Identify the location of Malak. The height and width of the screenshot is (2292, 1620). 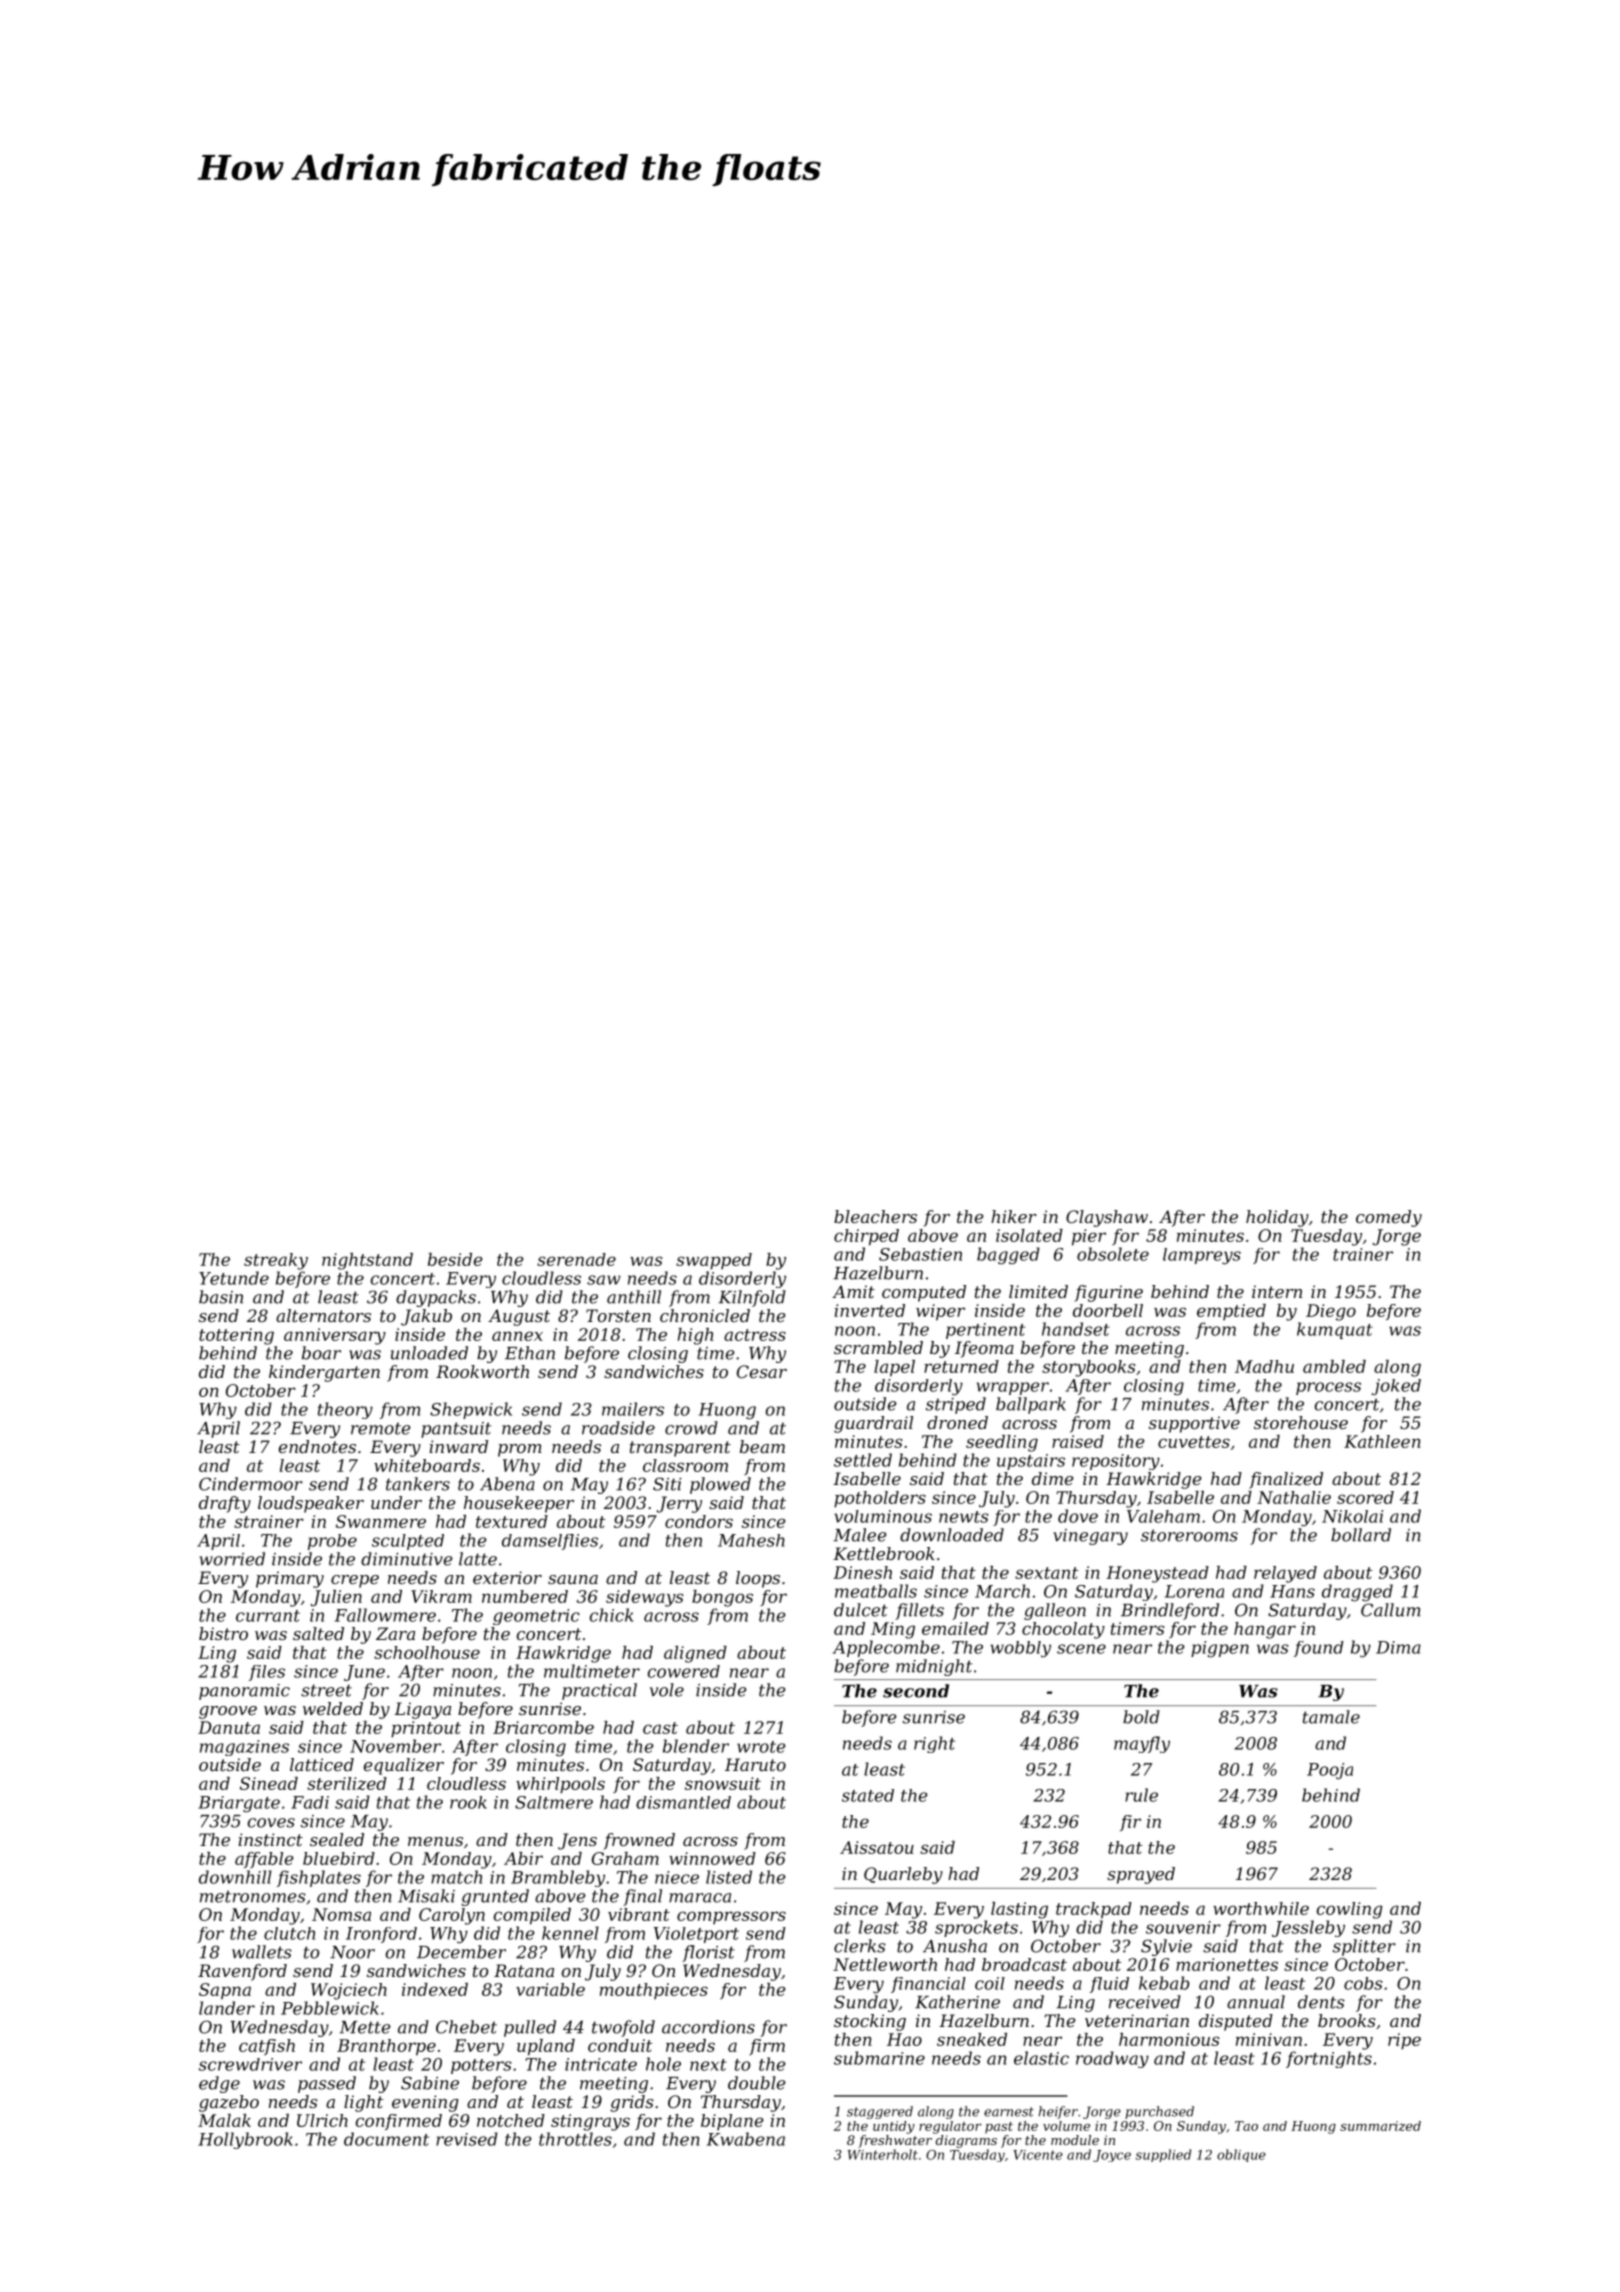
(224, 2120).
